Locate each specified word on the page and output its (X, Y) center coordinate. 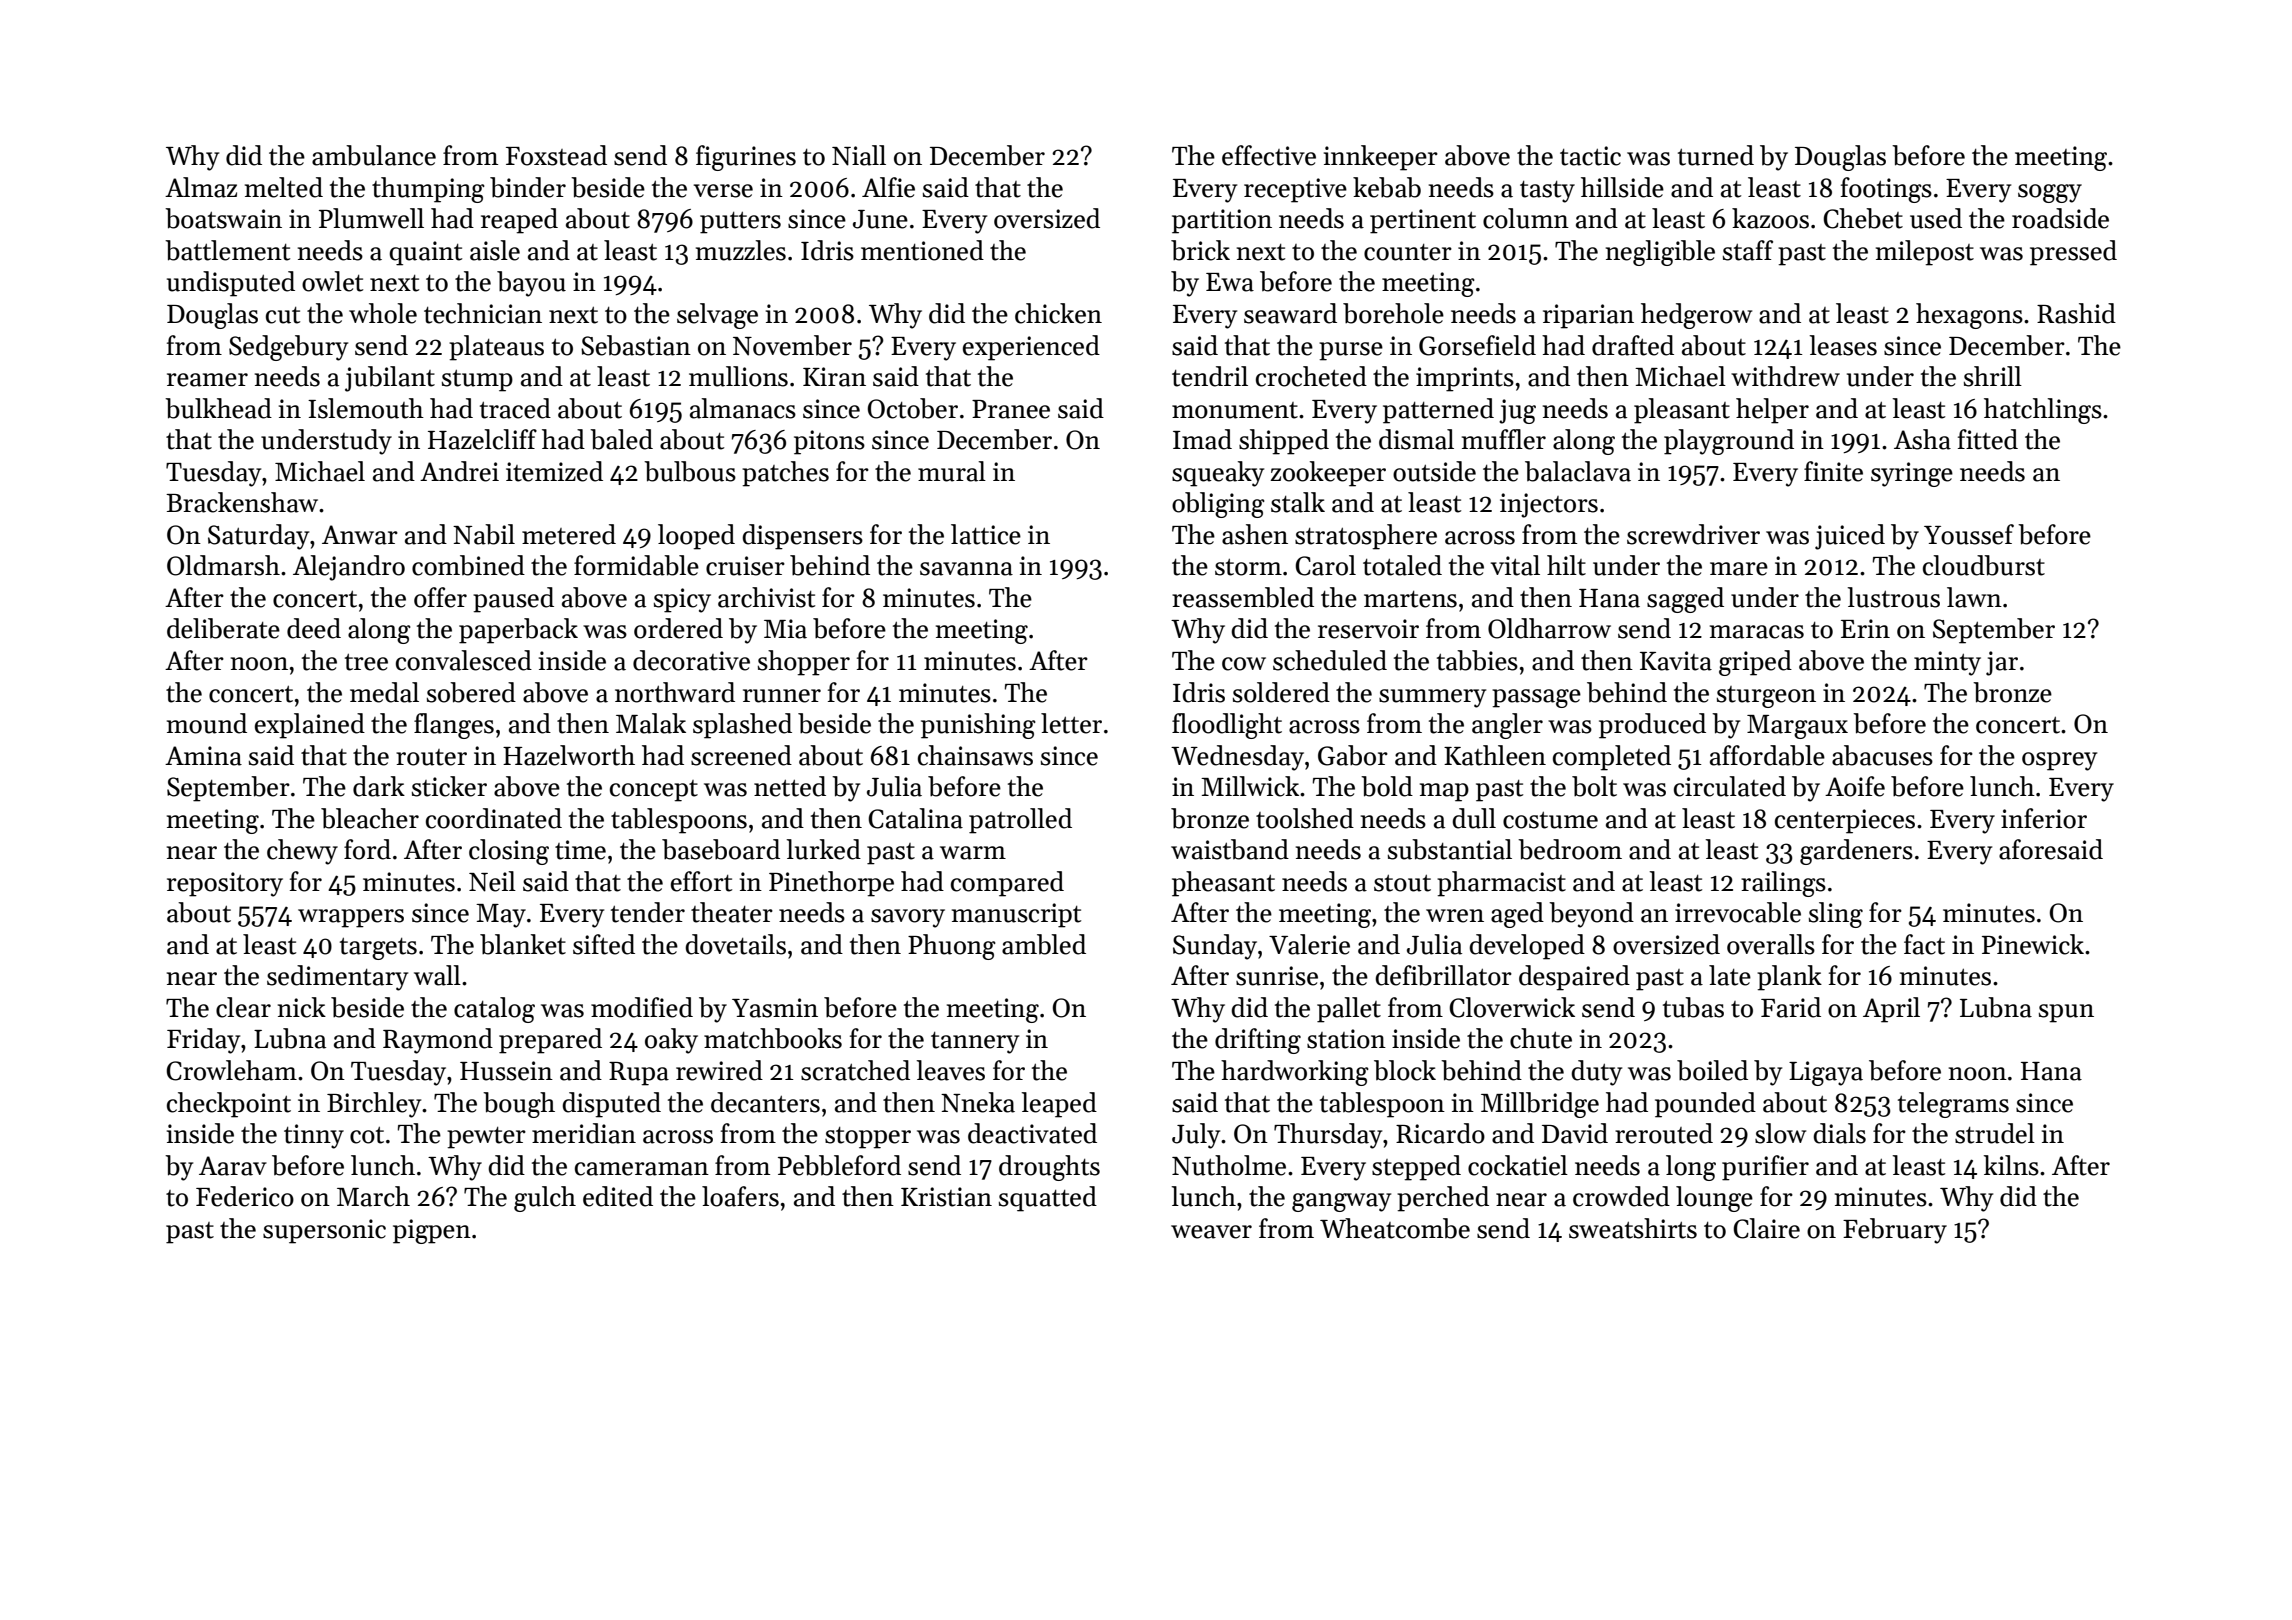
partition (1222, 221)
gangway (1341, 1202)
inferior (2044, 818)
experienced (1031, 348)
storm (1248, 567)
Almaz (201, 187)
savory (908, 918)
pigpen (432, 1231)
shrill (1993, 376)
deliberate (223, 628)
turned (1716, 155)
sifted (604, 944)
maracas (1757, 632)
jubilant (390, 379)
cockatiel (1518, 1165)
